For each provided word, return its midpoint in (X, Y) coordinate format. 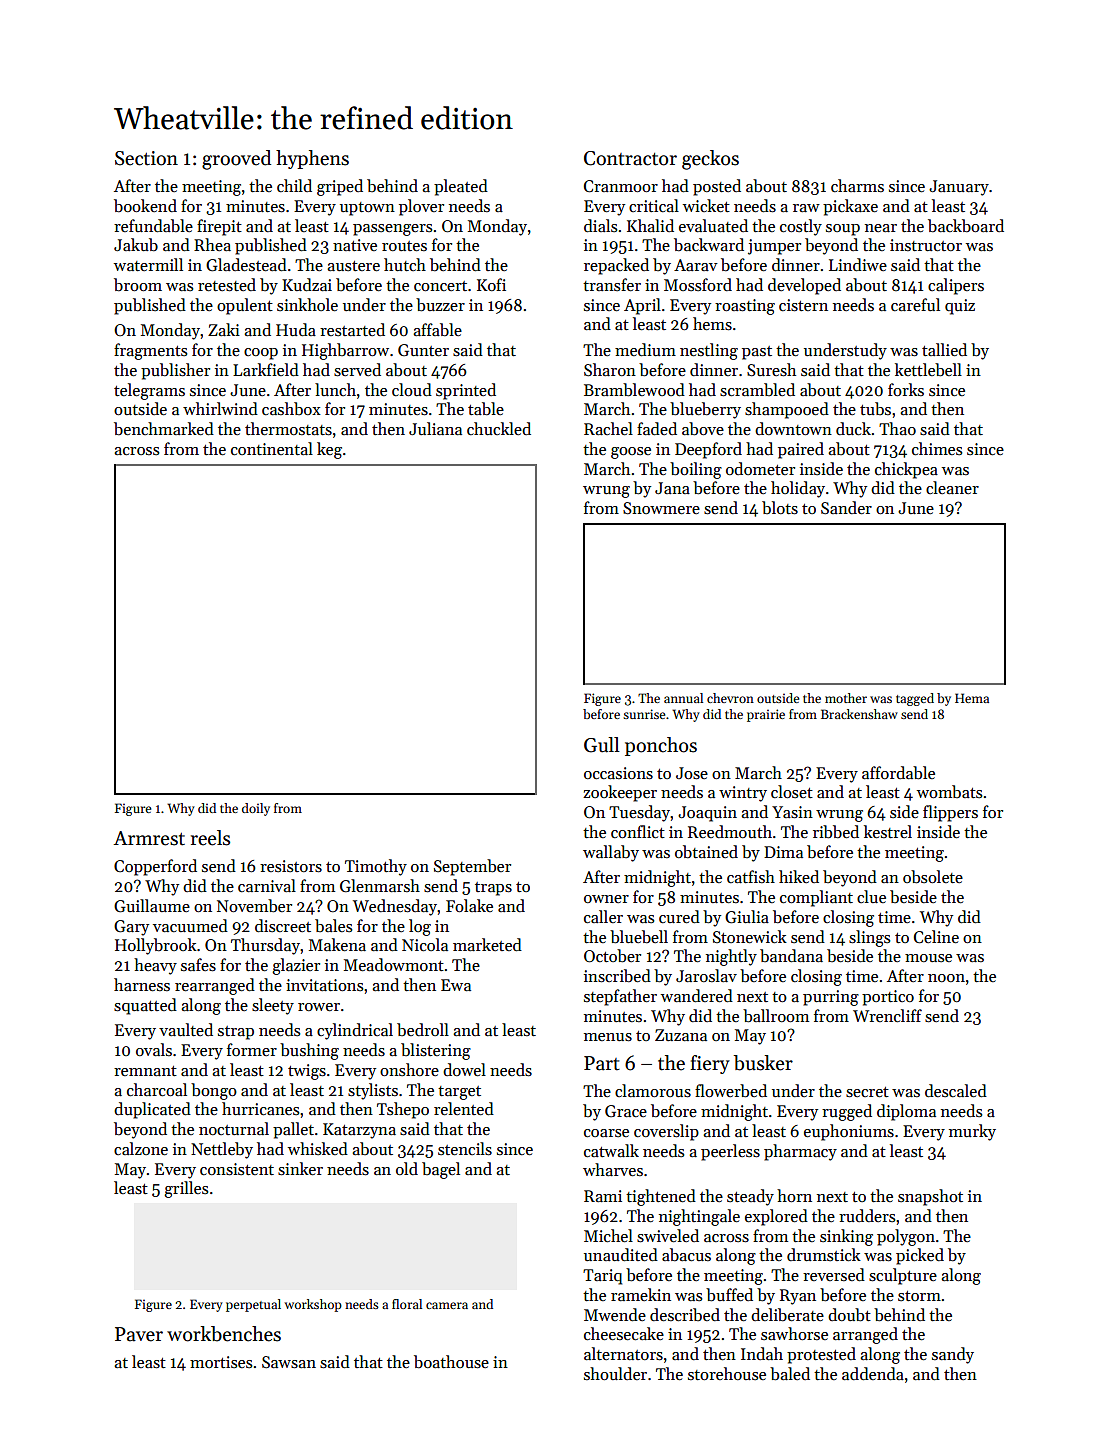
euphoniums (849, 1132)
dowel (464, 1069)
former (252, 1049)
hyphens (312, 159)
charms (857, 185)
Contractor (630, 158)
